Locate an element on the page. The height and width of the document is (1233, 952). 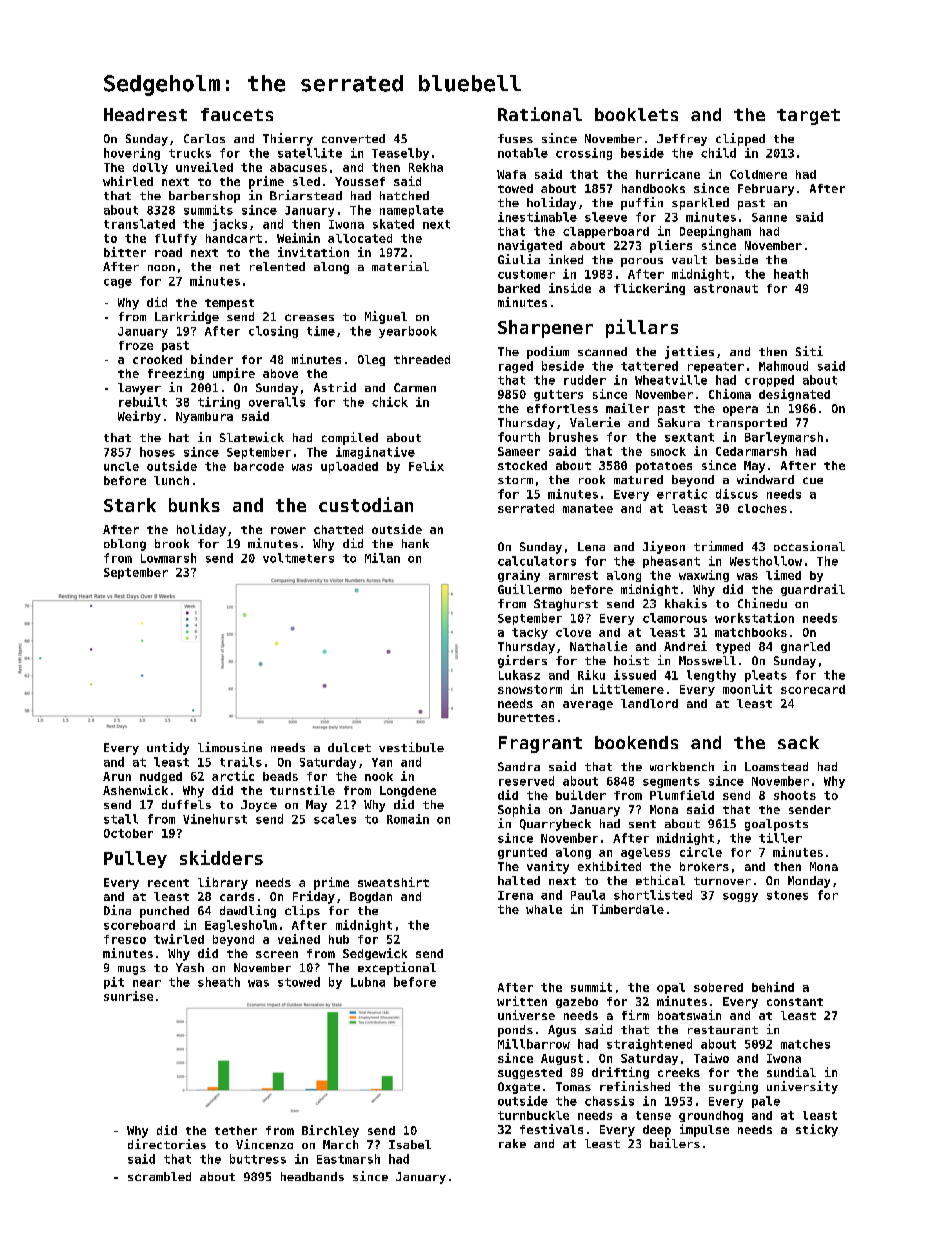
bookends is located at coordinates (636, 742).
